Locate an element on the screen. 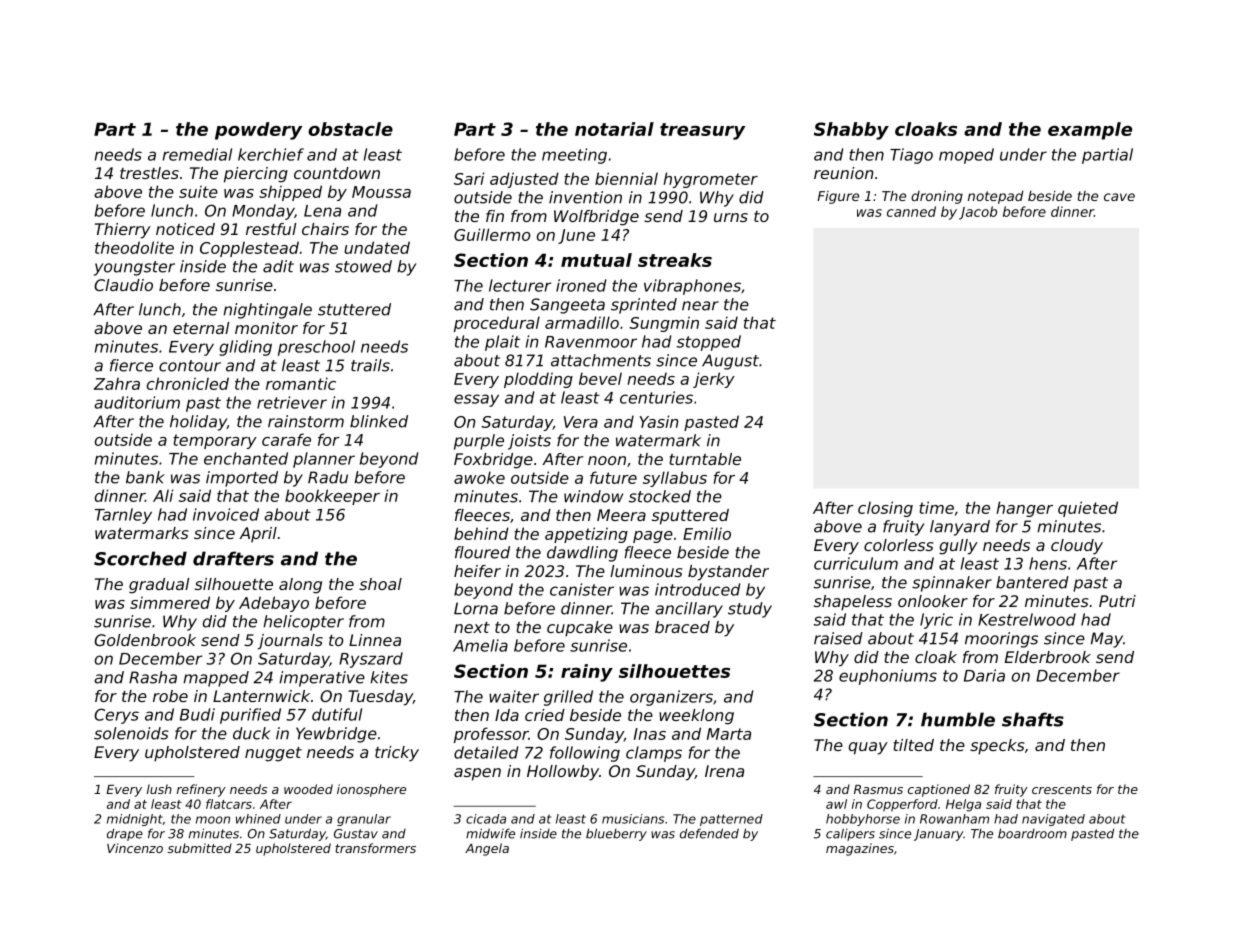 This screenshot has height=952, width=1233. clamps is located at coordinates (654, 754).
